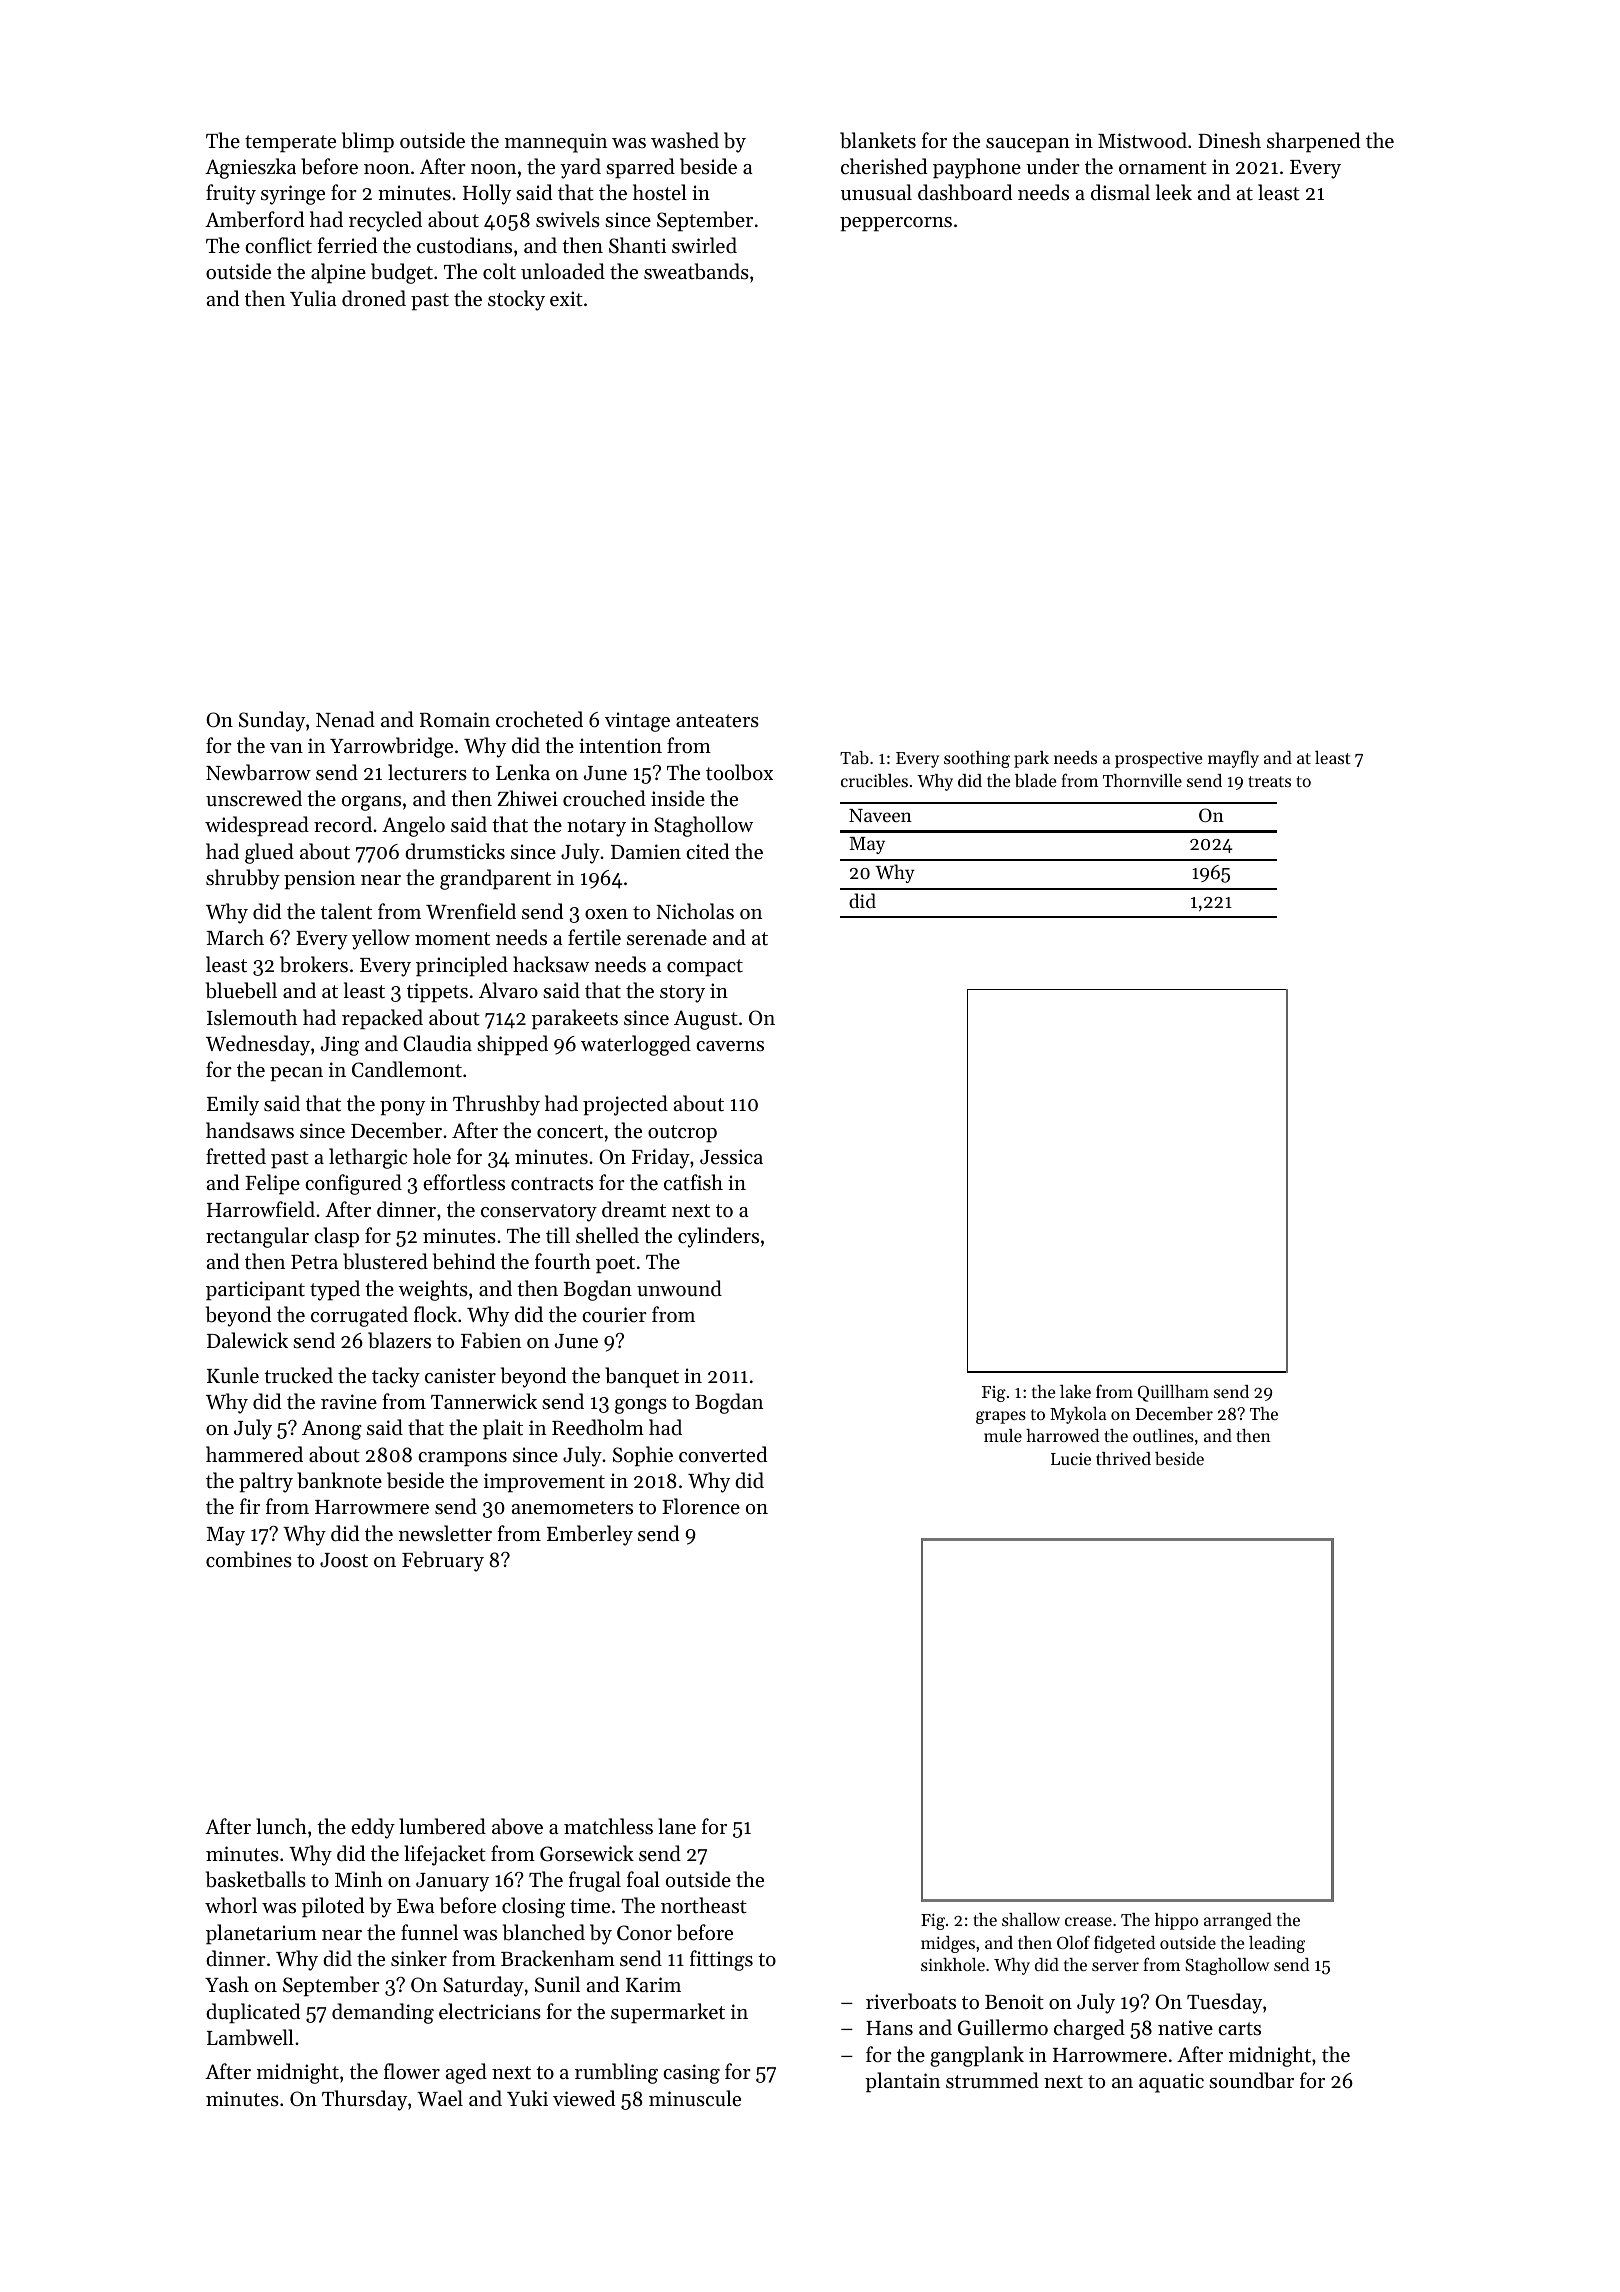  Describe the element at coordinates (338, 273) in the screenshot. I see `alpine` at that location.
